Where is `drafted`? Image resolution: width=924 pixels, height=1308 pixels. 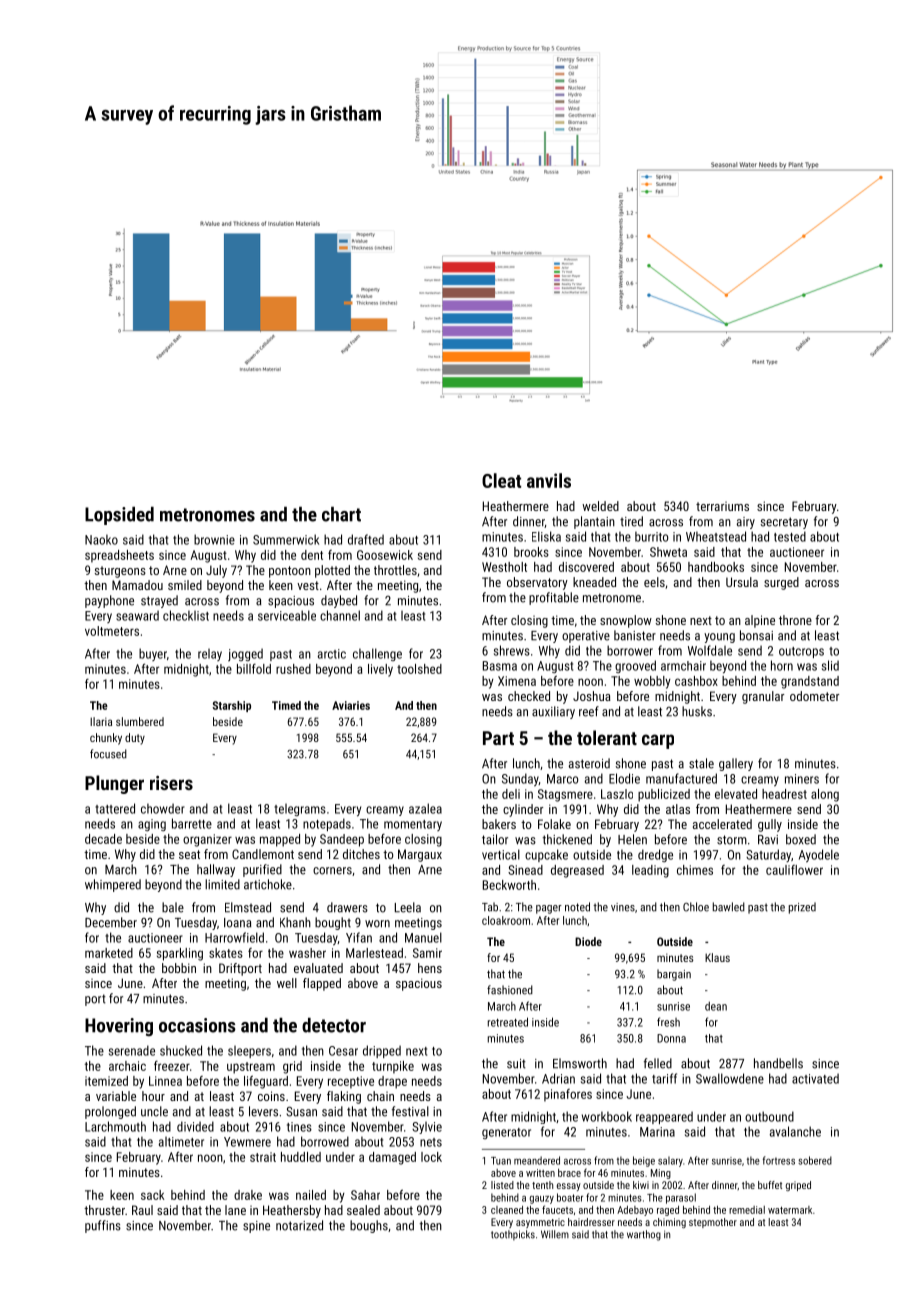 drafted is located at coordinates (366, 539).
